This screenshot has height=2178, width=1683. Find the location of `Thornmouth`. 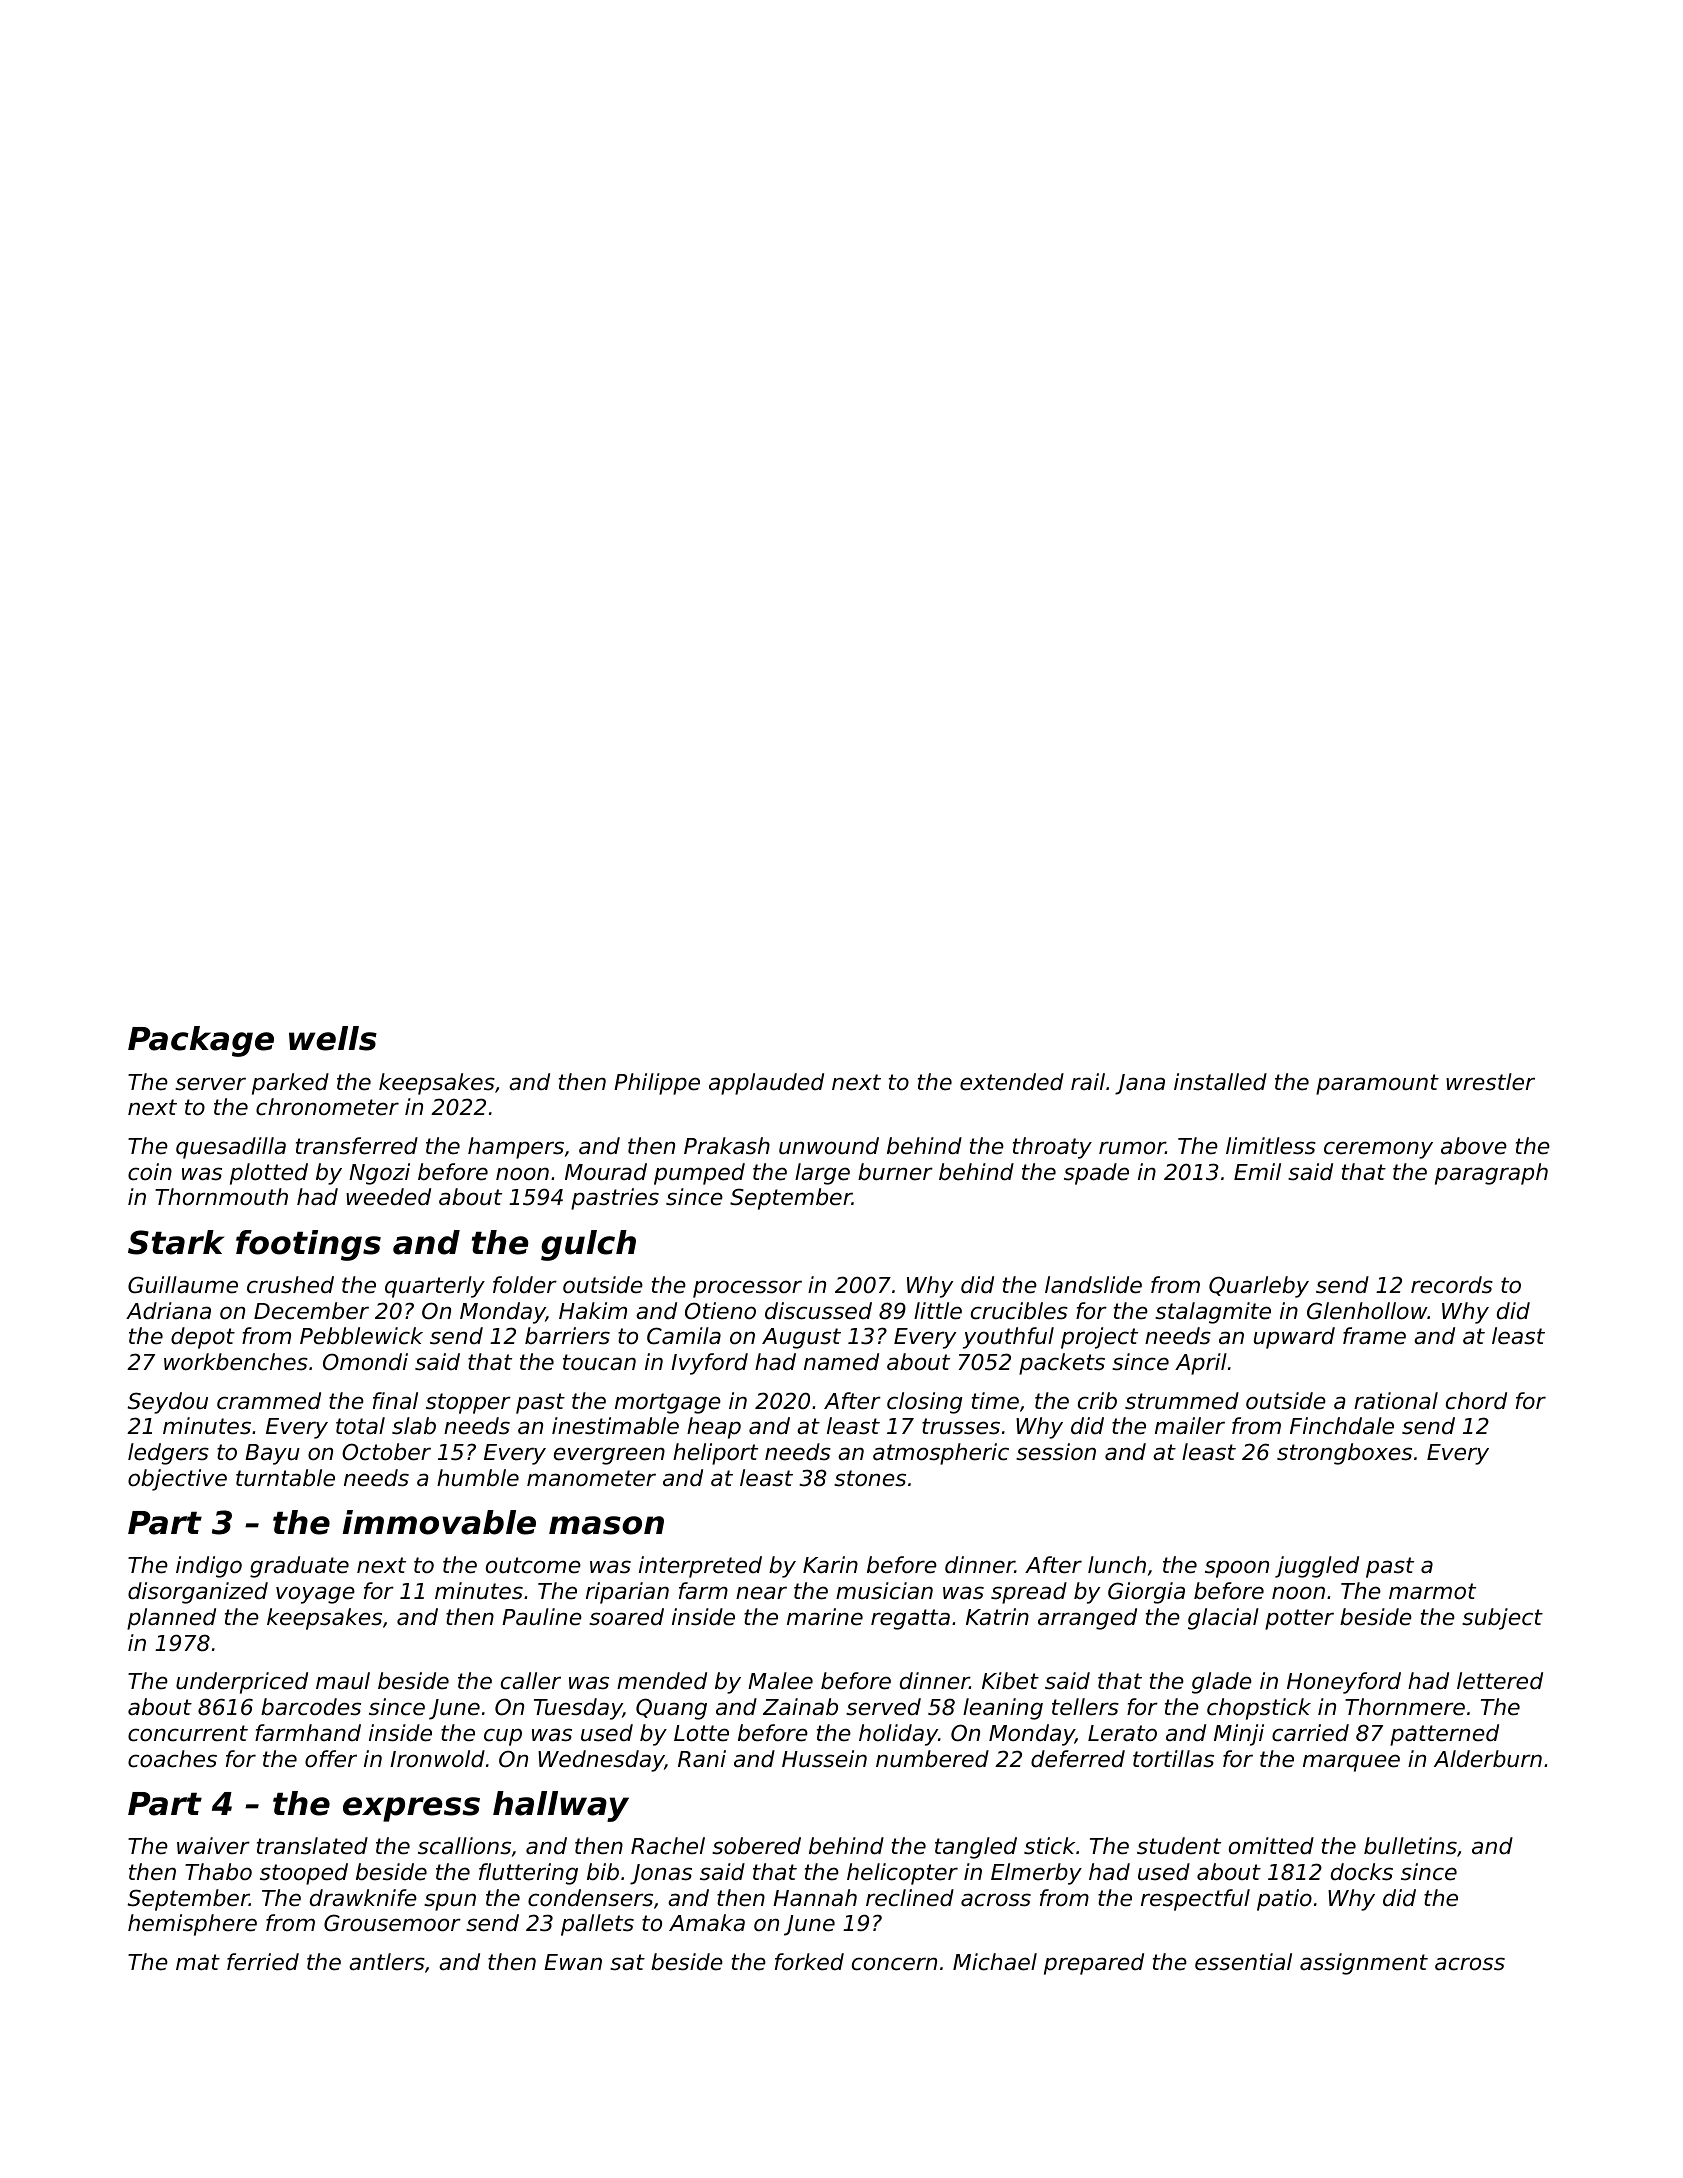

Thornmouth is located at coordinates (221, 1197).
